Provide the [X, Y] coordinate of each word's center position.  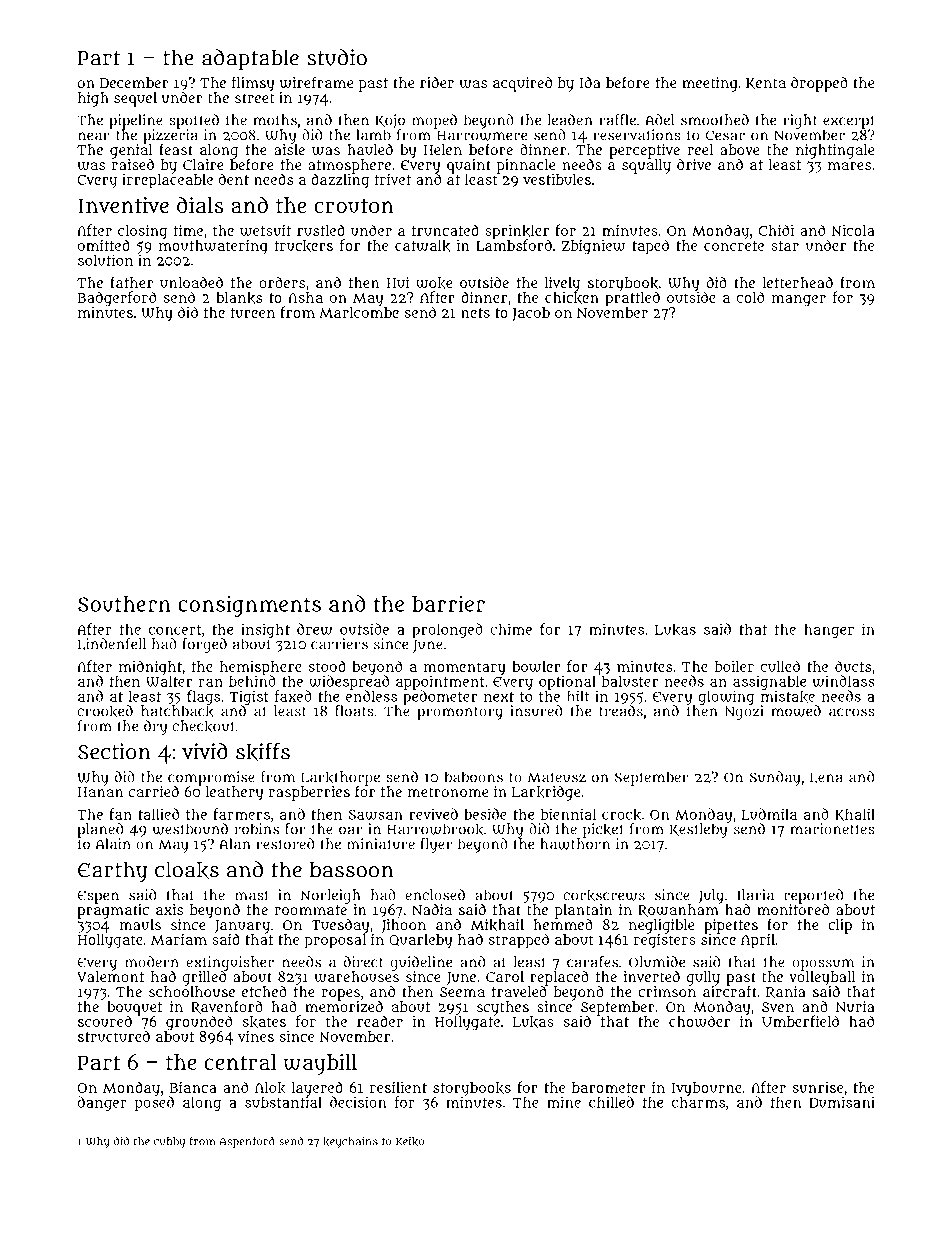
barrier [448, 603]
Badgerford [116, 299]
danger [102, 1103]
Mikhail [497, 925]
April [758, 941]
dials [200, 204]
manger [799, 301]
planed [100, 830]
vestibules [557, 179]
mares [849, 166]
